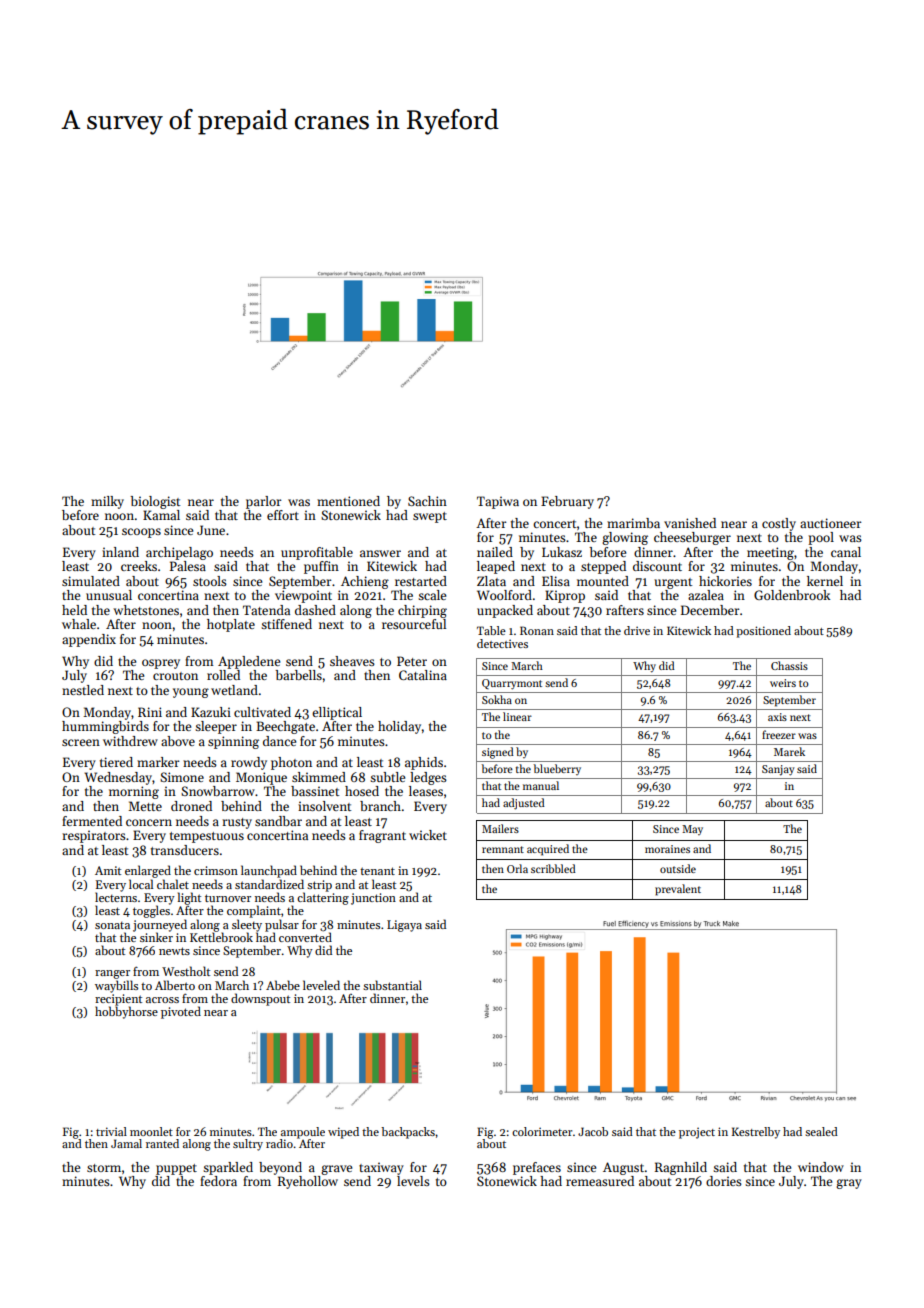  I want to click on axis, so click(777, 717).
